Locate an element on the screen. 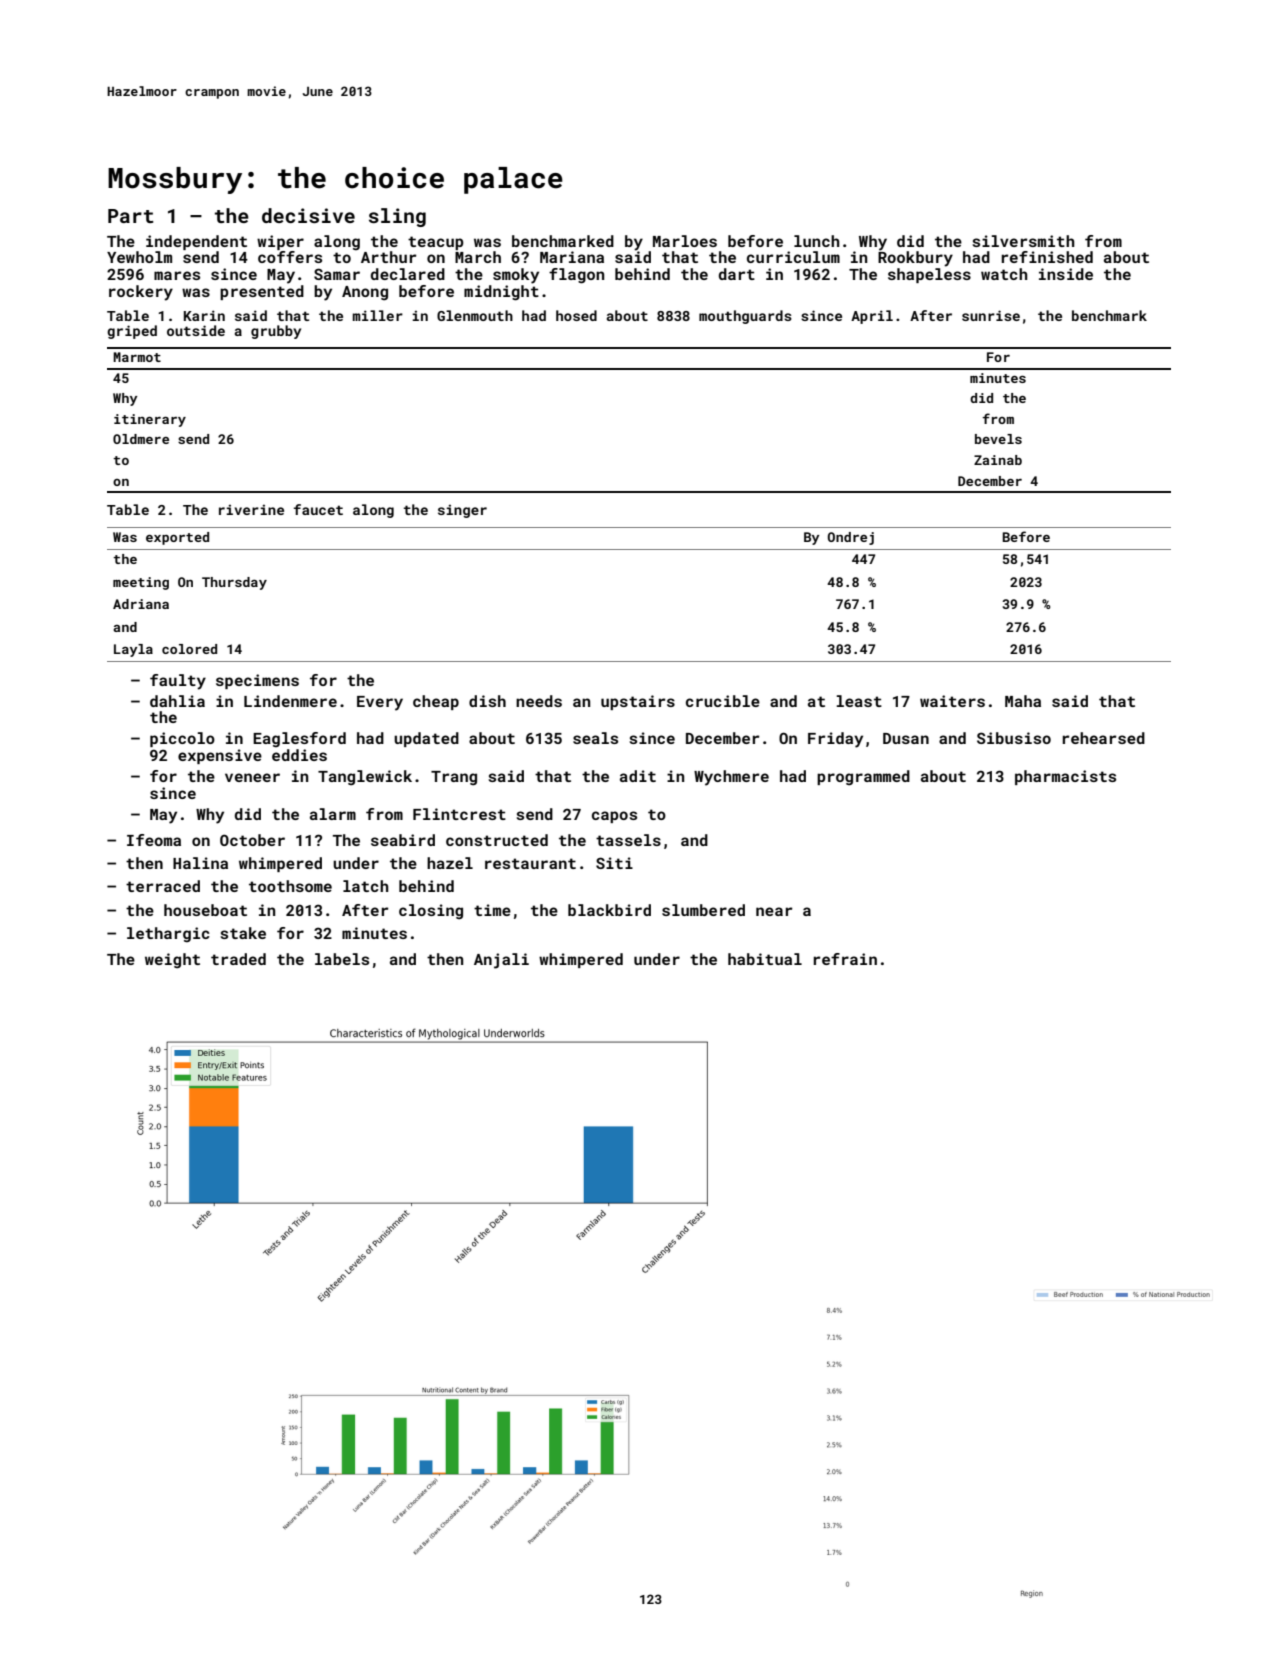 This screenshot has width=1278, height=1653. rehearsed is located at coordinates (1104, 738).
